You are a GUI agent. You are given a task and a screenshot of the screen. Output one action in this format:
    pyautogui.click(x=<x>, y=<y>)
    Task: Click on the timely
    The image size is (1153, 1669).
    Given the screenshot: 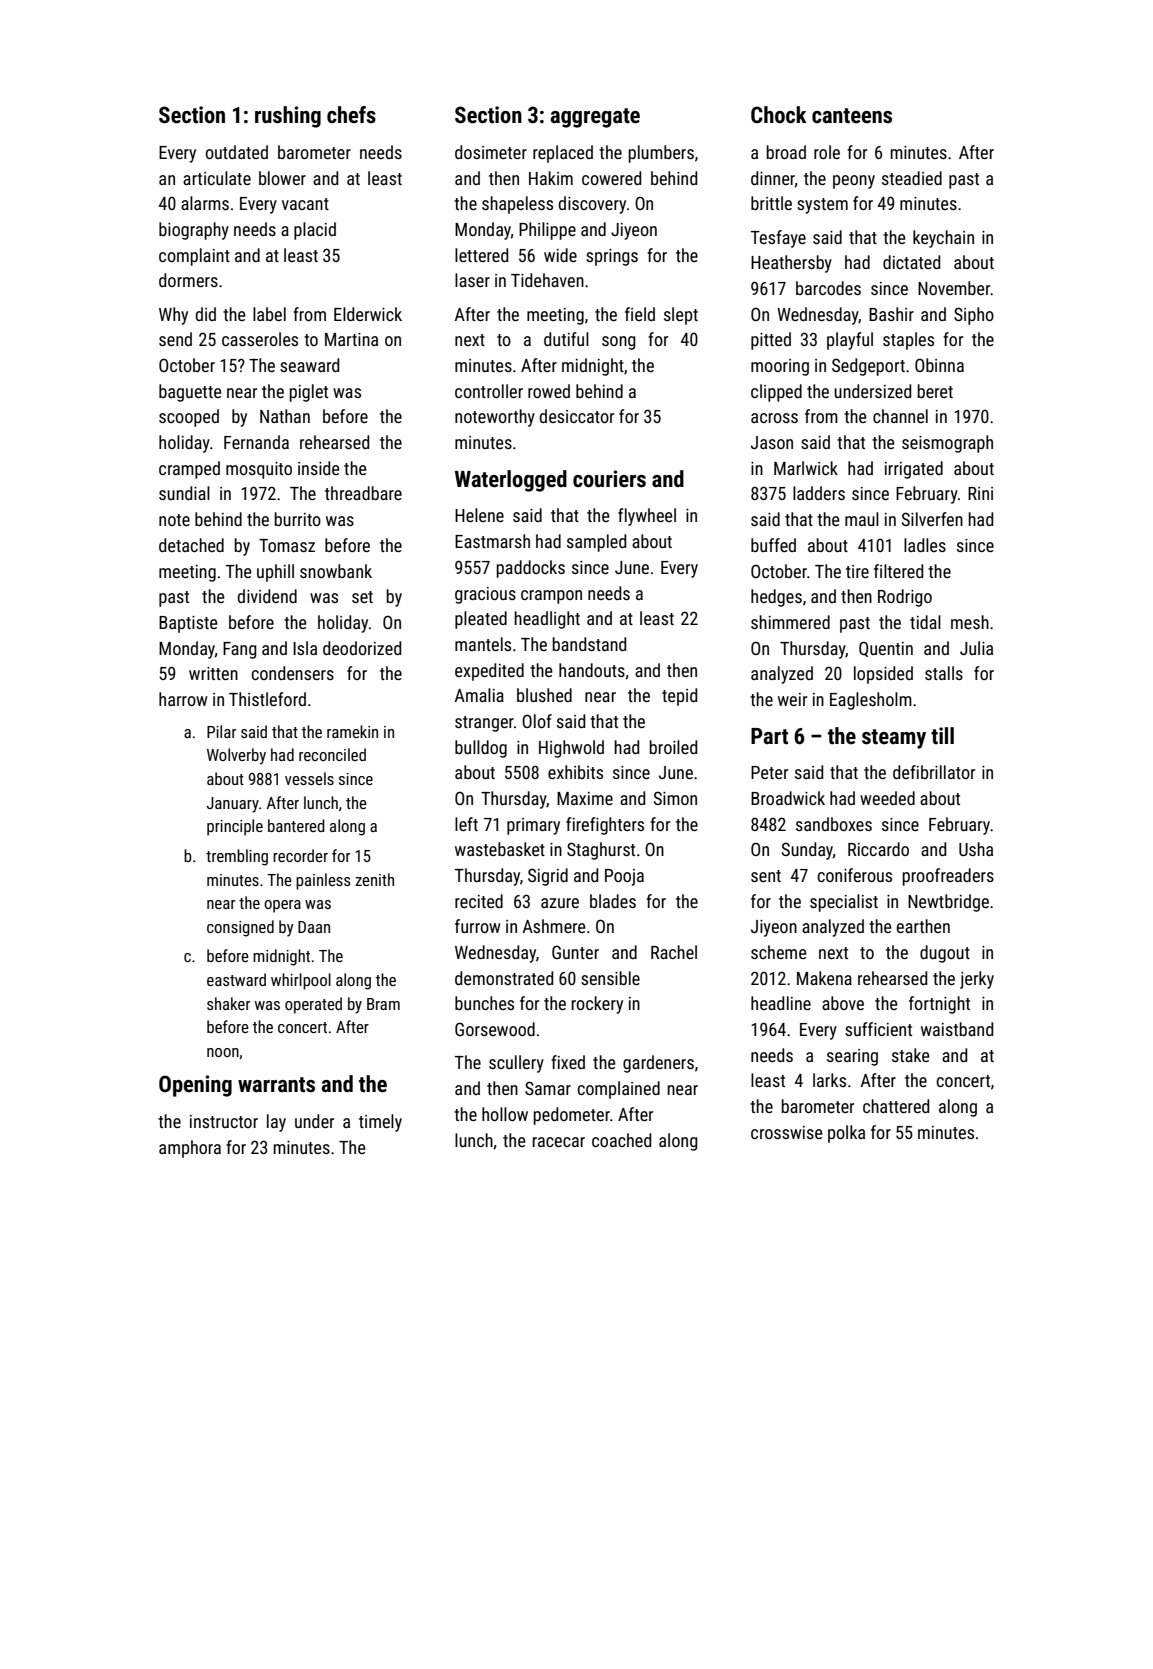 What is the action you would take?
    pyautogui.click(x=380, y=1123)
